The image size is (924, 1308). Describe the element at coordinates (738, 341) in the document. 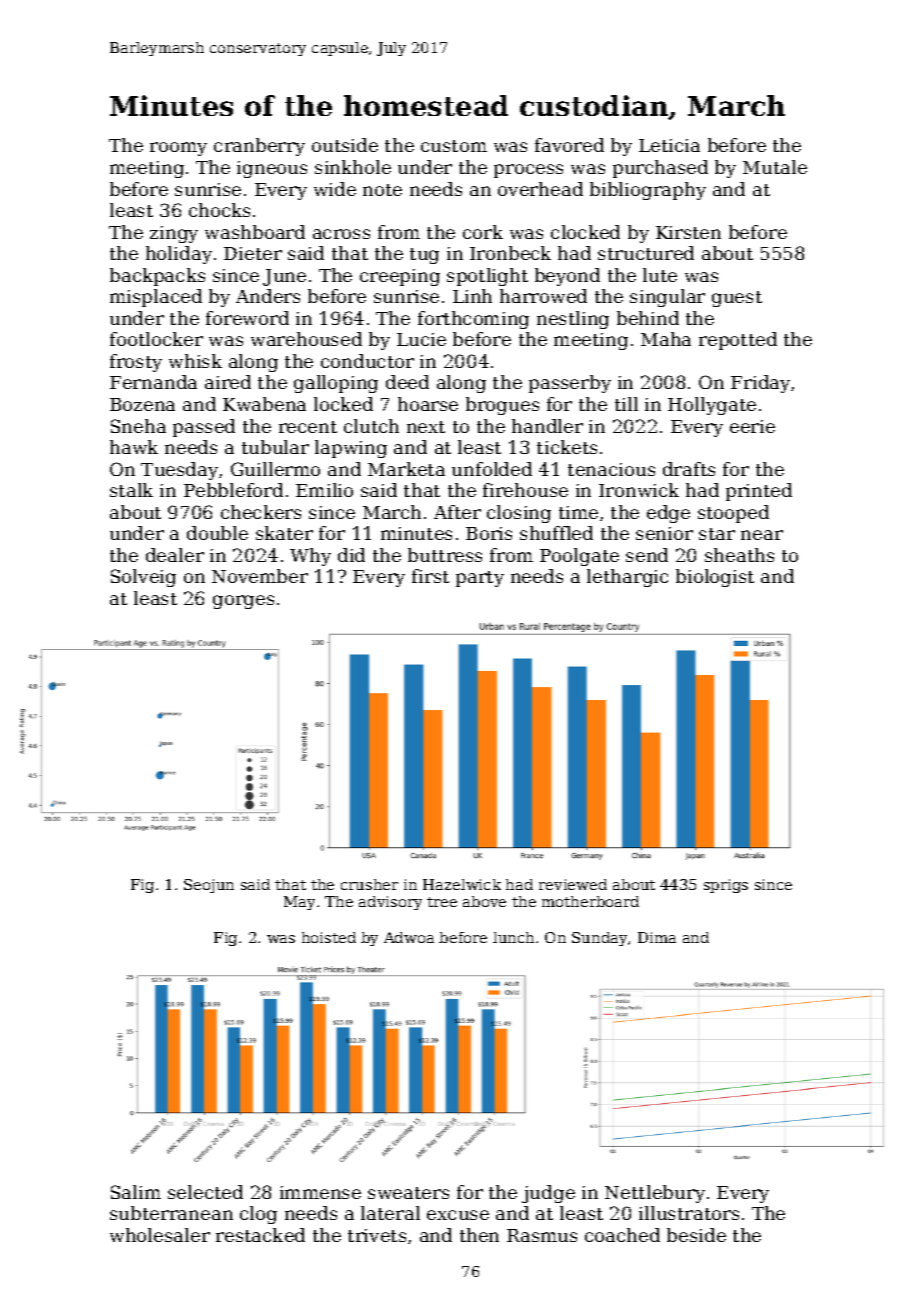

I see `repotted` at that location.
